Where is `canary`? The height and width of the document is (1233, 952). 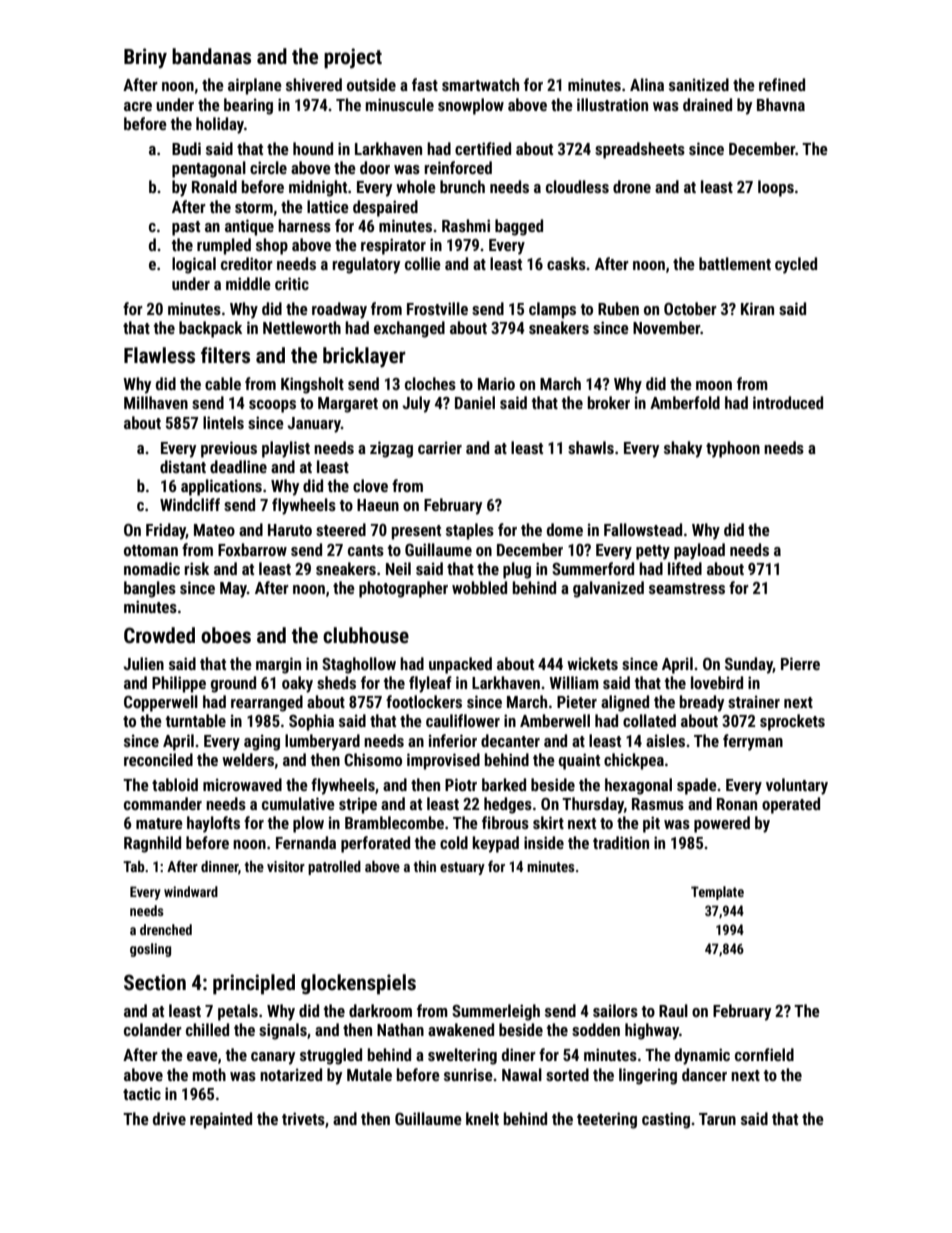 canary is located at coordinates (273, 1058).
